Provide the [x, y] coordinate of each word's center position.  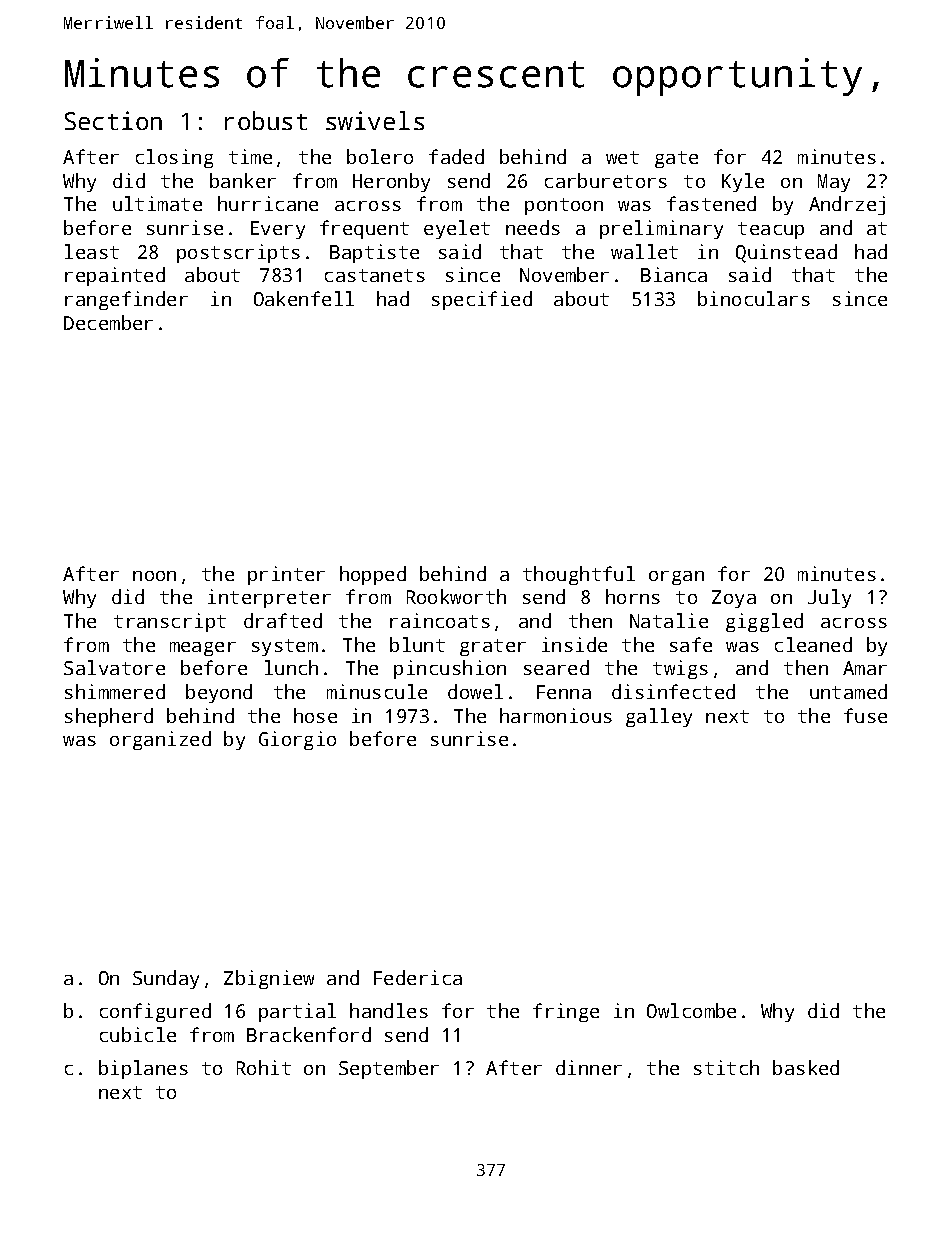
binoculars [754, 298]
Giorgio [297, 740]
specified [482, 300]
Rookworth [456, 596]
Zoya [734, 599]
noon [154, 576]
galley [659, 717]
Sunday [166, 979]
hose [315, 715]
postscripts [238, 253]
